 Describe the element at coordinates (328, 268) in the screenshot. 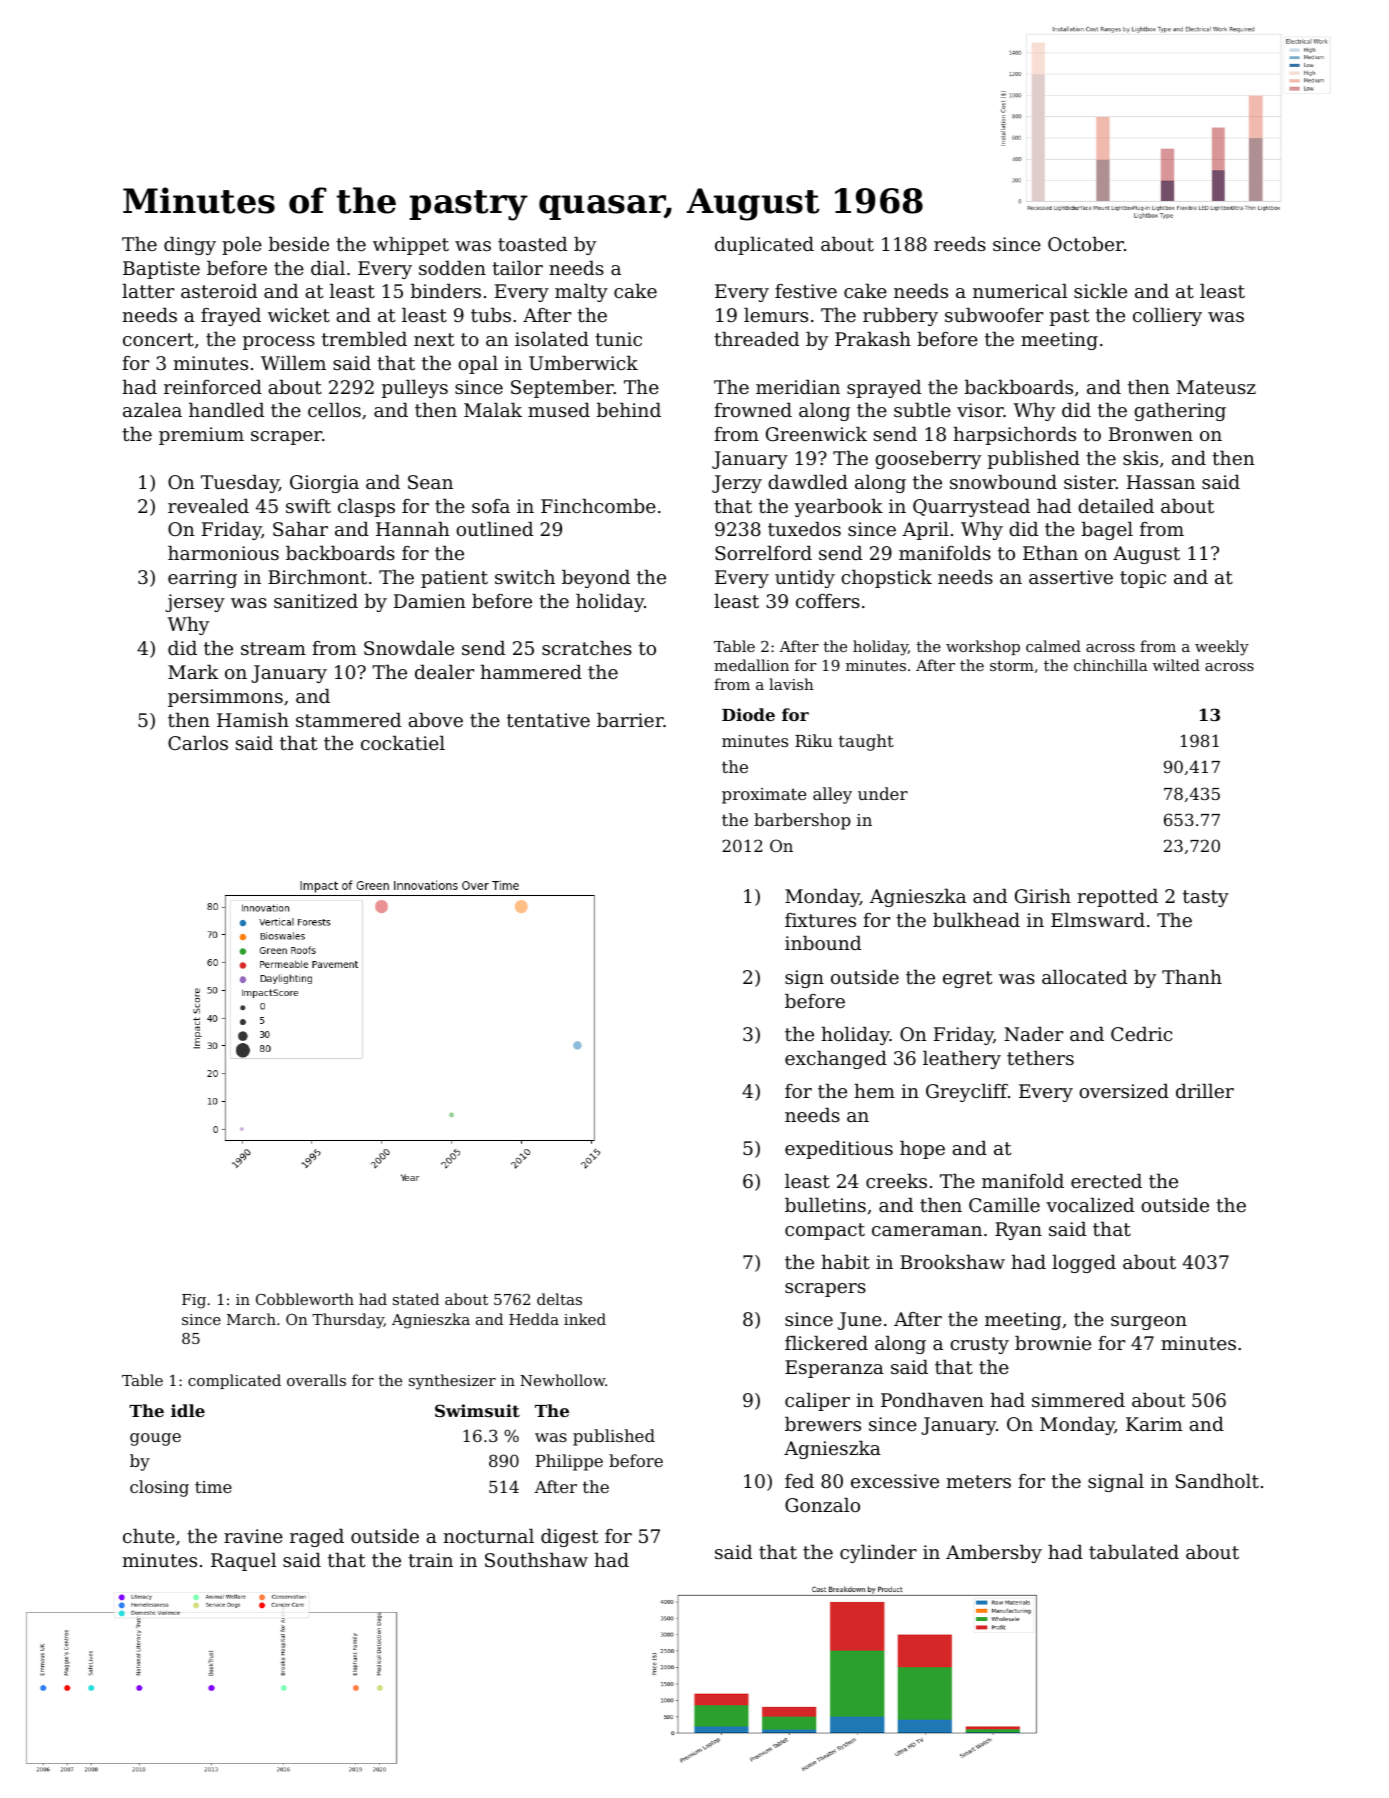

I see `dial` at that location.
